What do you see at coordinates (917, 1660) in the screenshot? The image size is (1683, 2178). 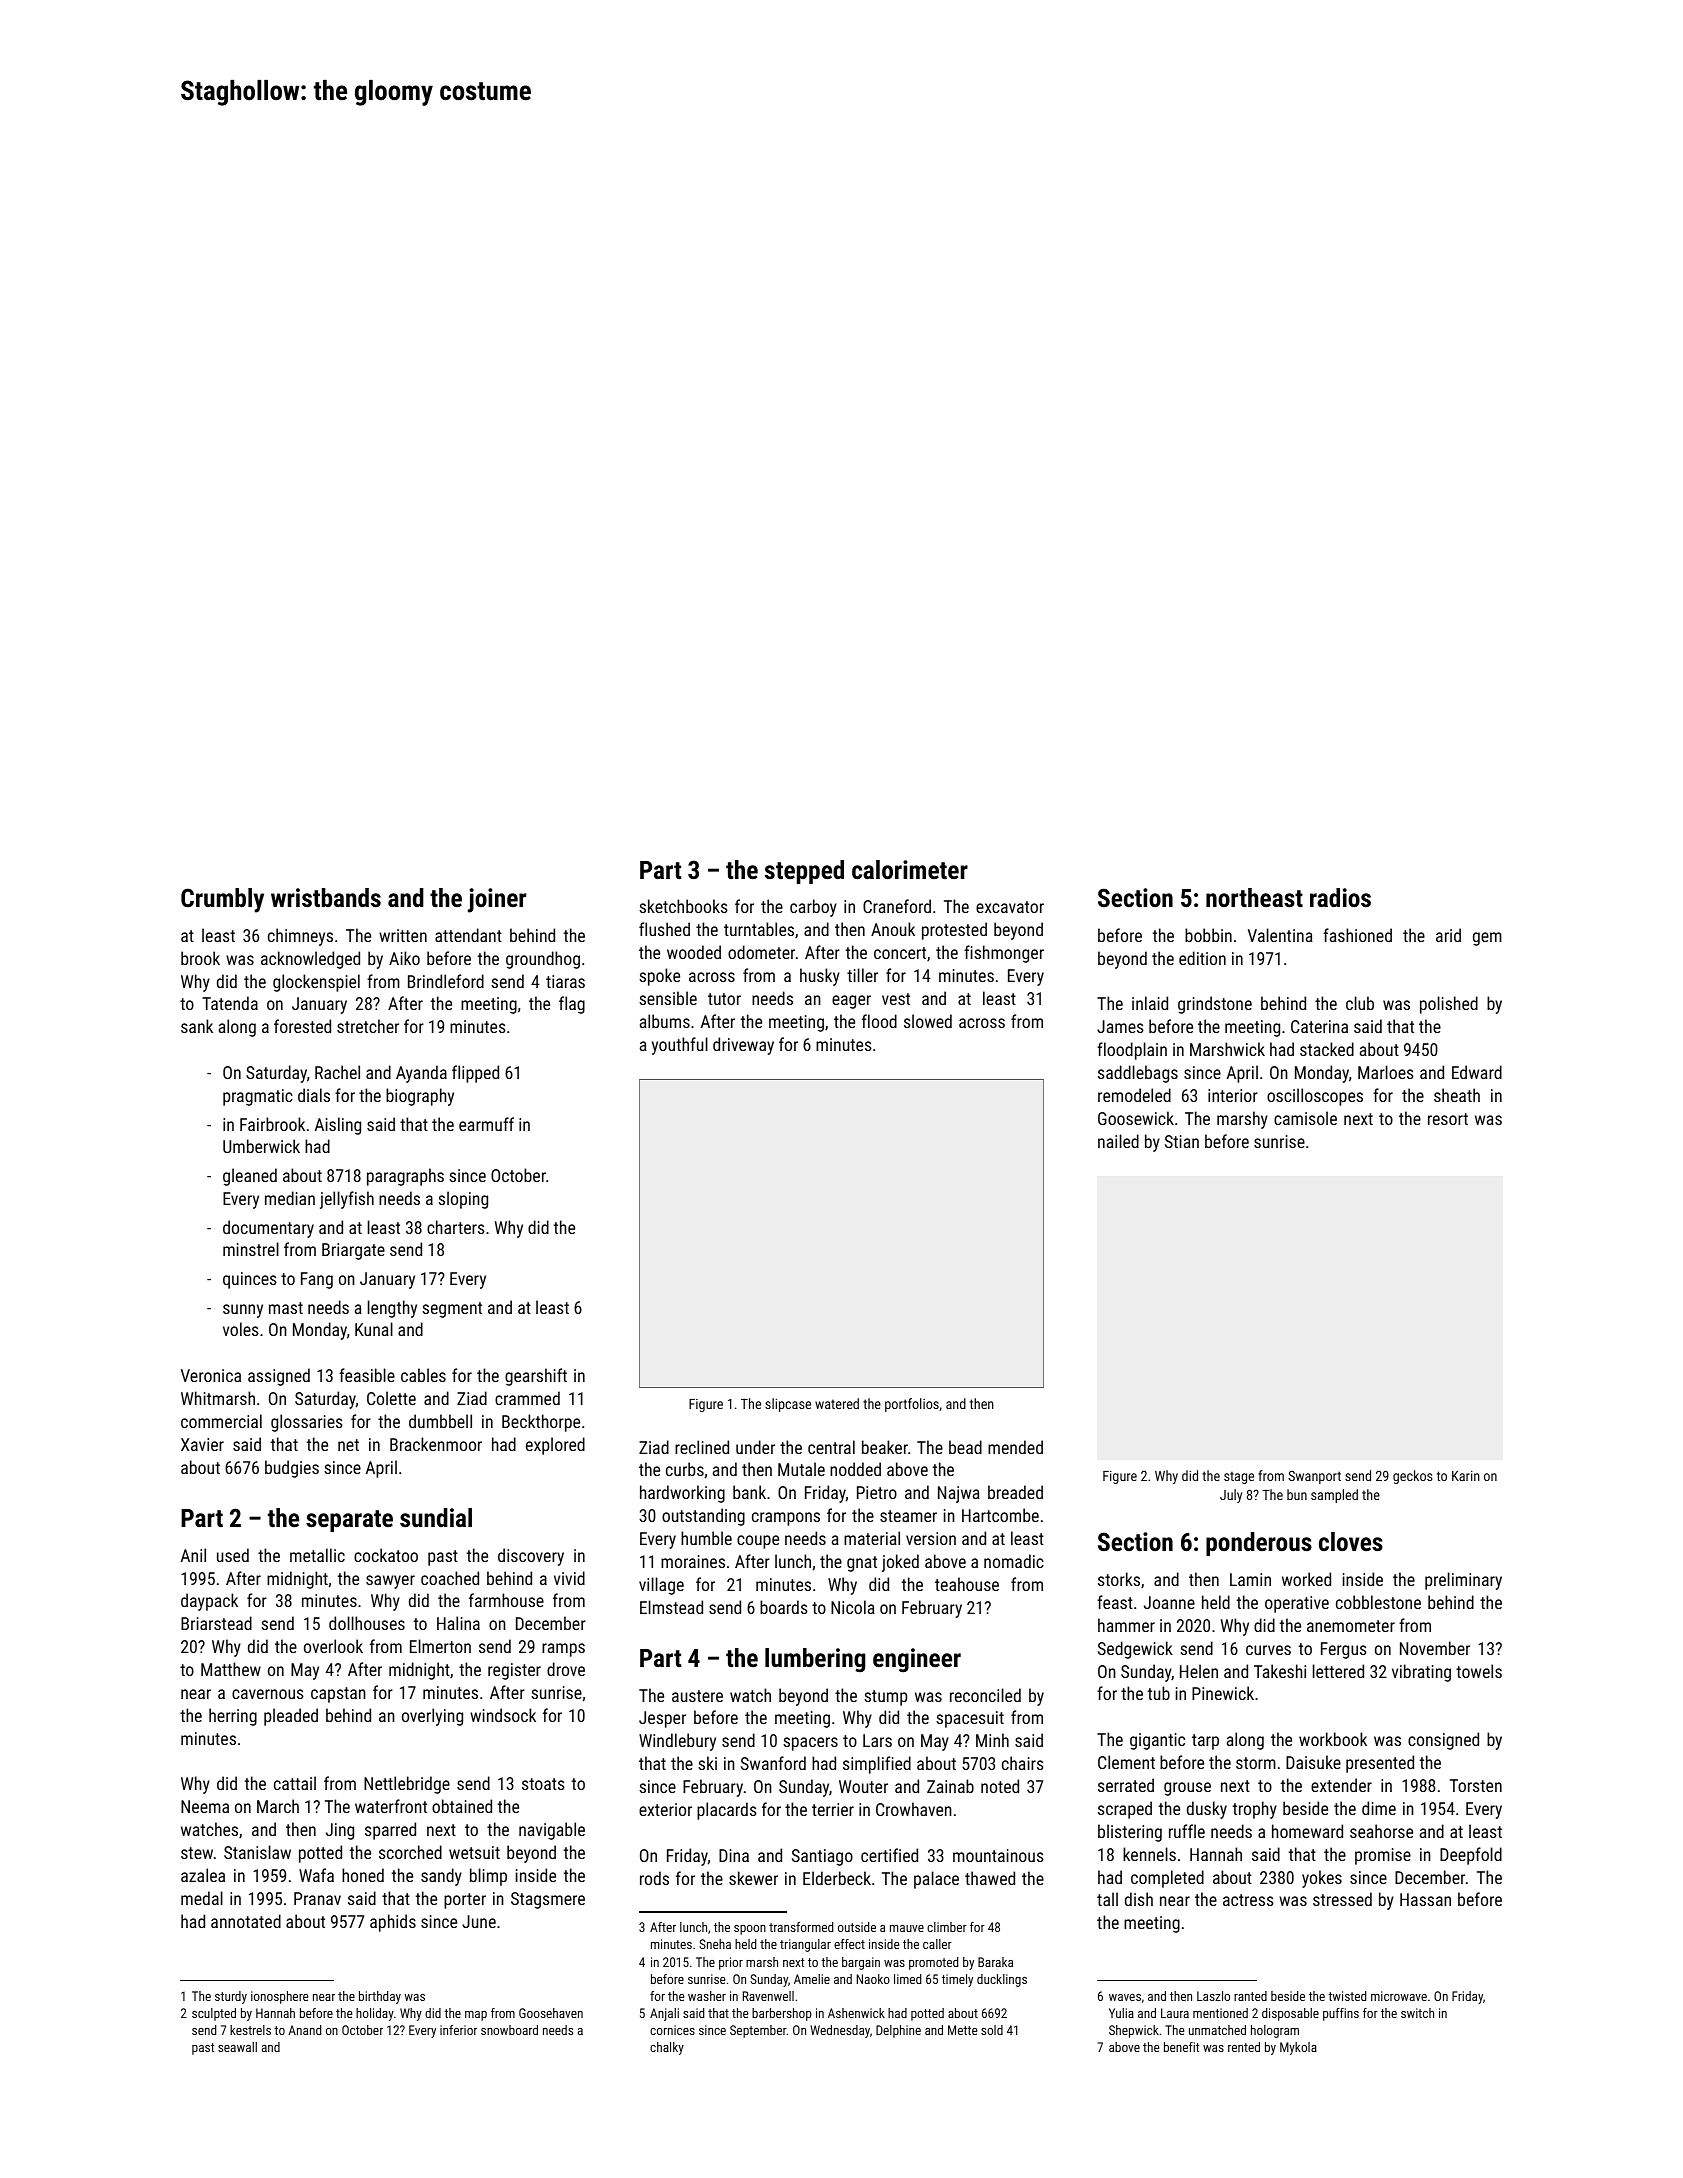 I see `engineer` at bounding box center [917, 1660].
